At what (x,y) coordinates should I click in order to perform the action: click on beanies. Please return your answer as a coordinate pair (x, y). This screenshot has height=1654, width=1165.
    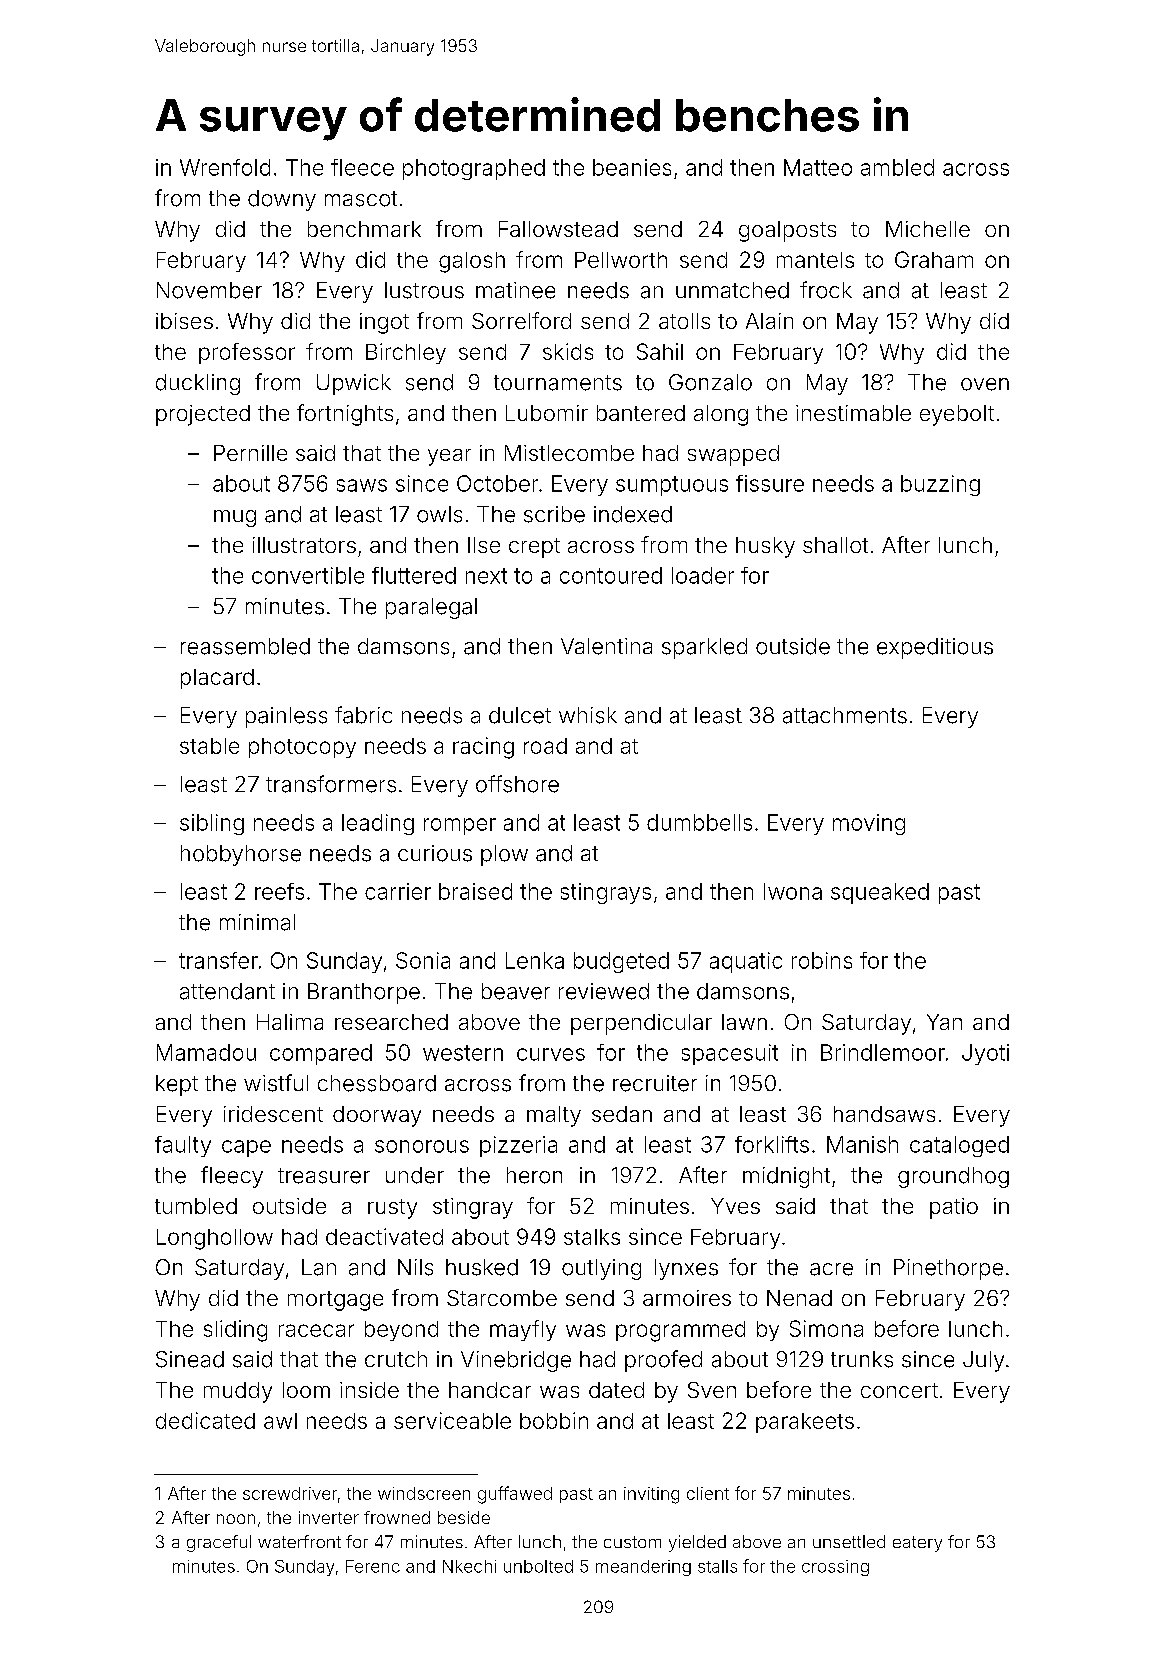
    Looking at the image, I should click on (632, 167).
